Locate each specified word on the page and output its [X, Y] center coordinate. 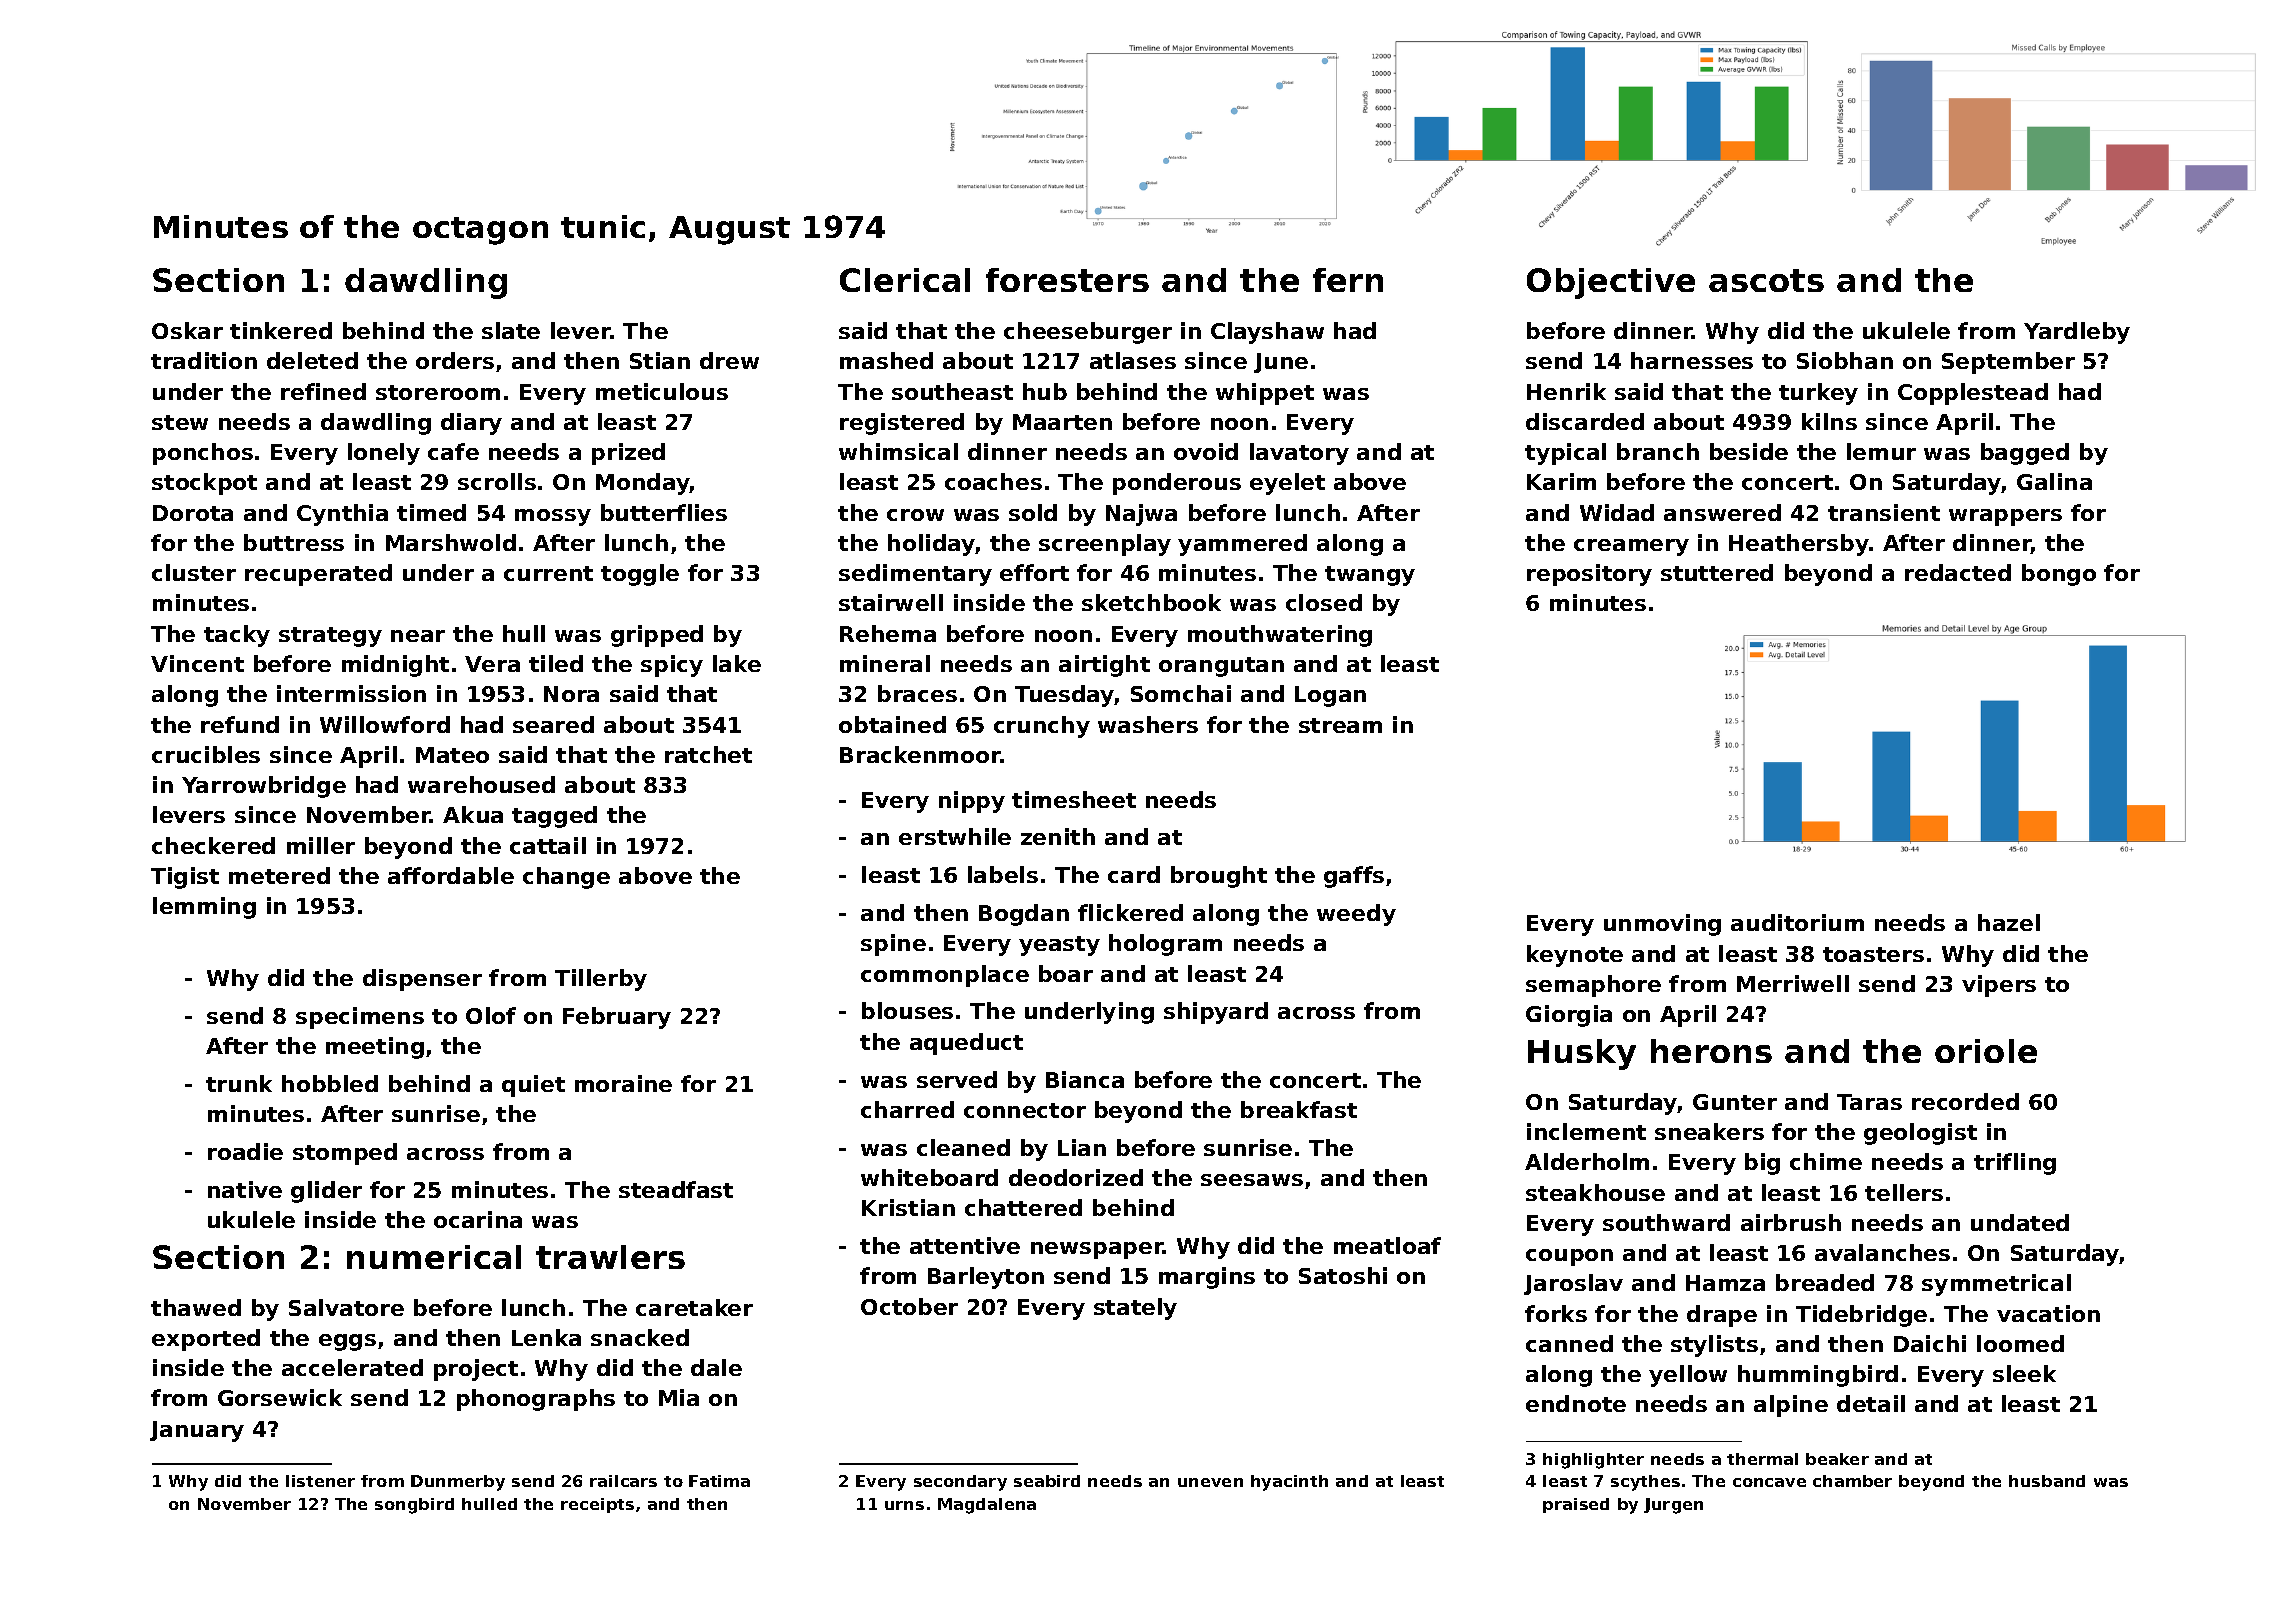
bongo [2059, 575]
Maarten [1062, 422]
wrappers [2005, 517]
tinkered [281, 330]
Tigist [185, 878]
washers [1148, 724]
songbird [414, 1506]
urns [904, 1505]
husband [2047, 1481]
